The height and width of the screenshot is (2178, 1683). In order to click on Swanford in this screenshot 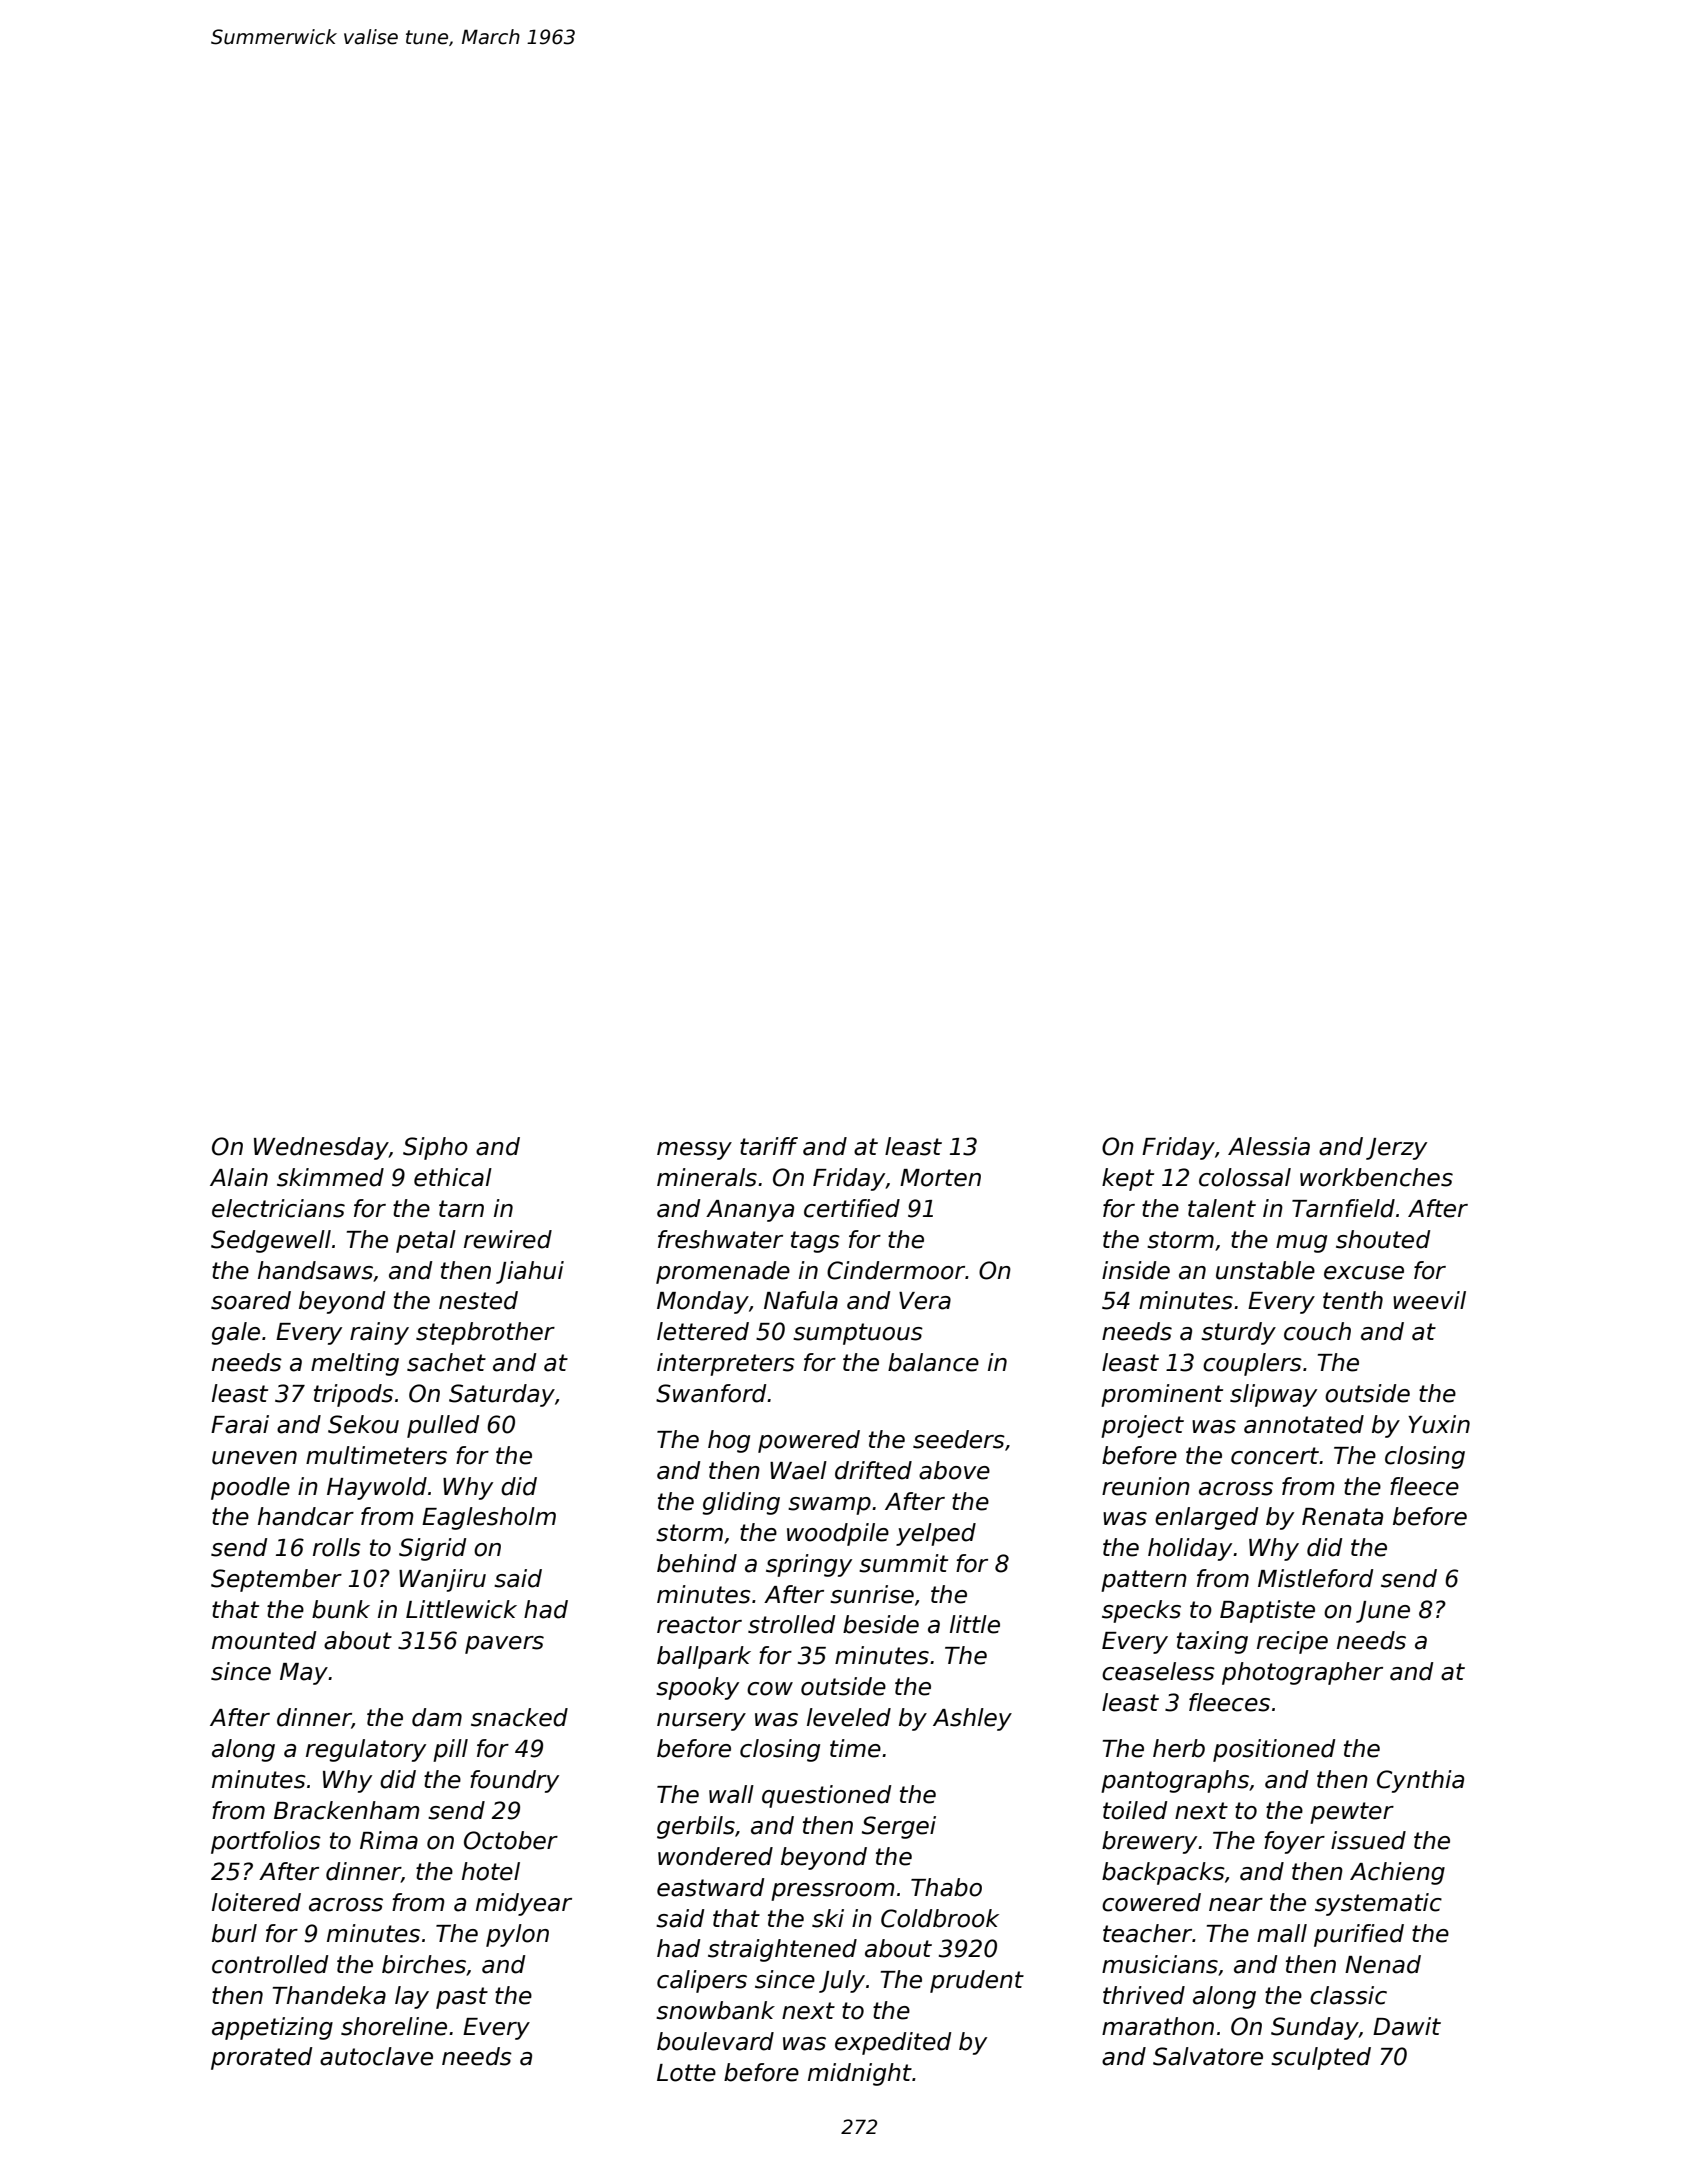, I will do `click(711, 1393)`.
